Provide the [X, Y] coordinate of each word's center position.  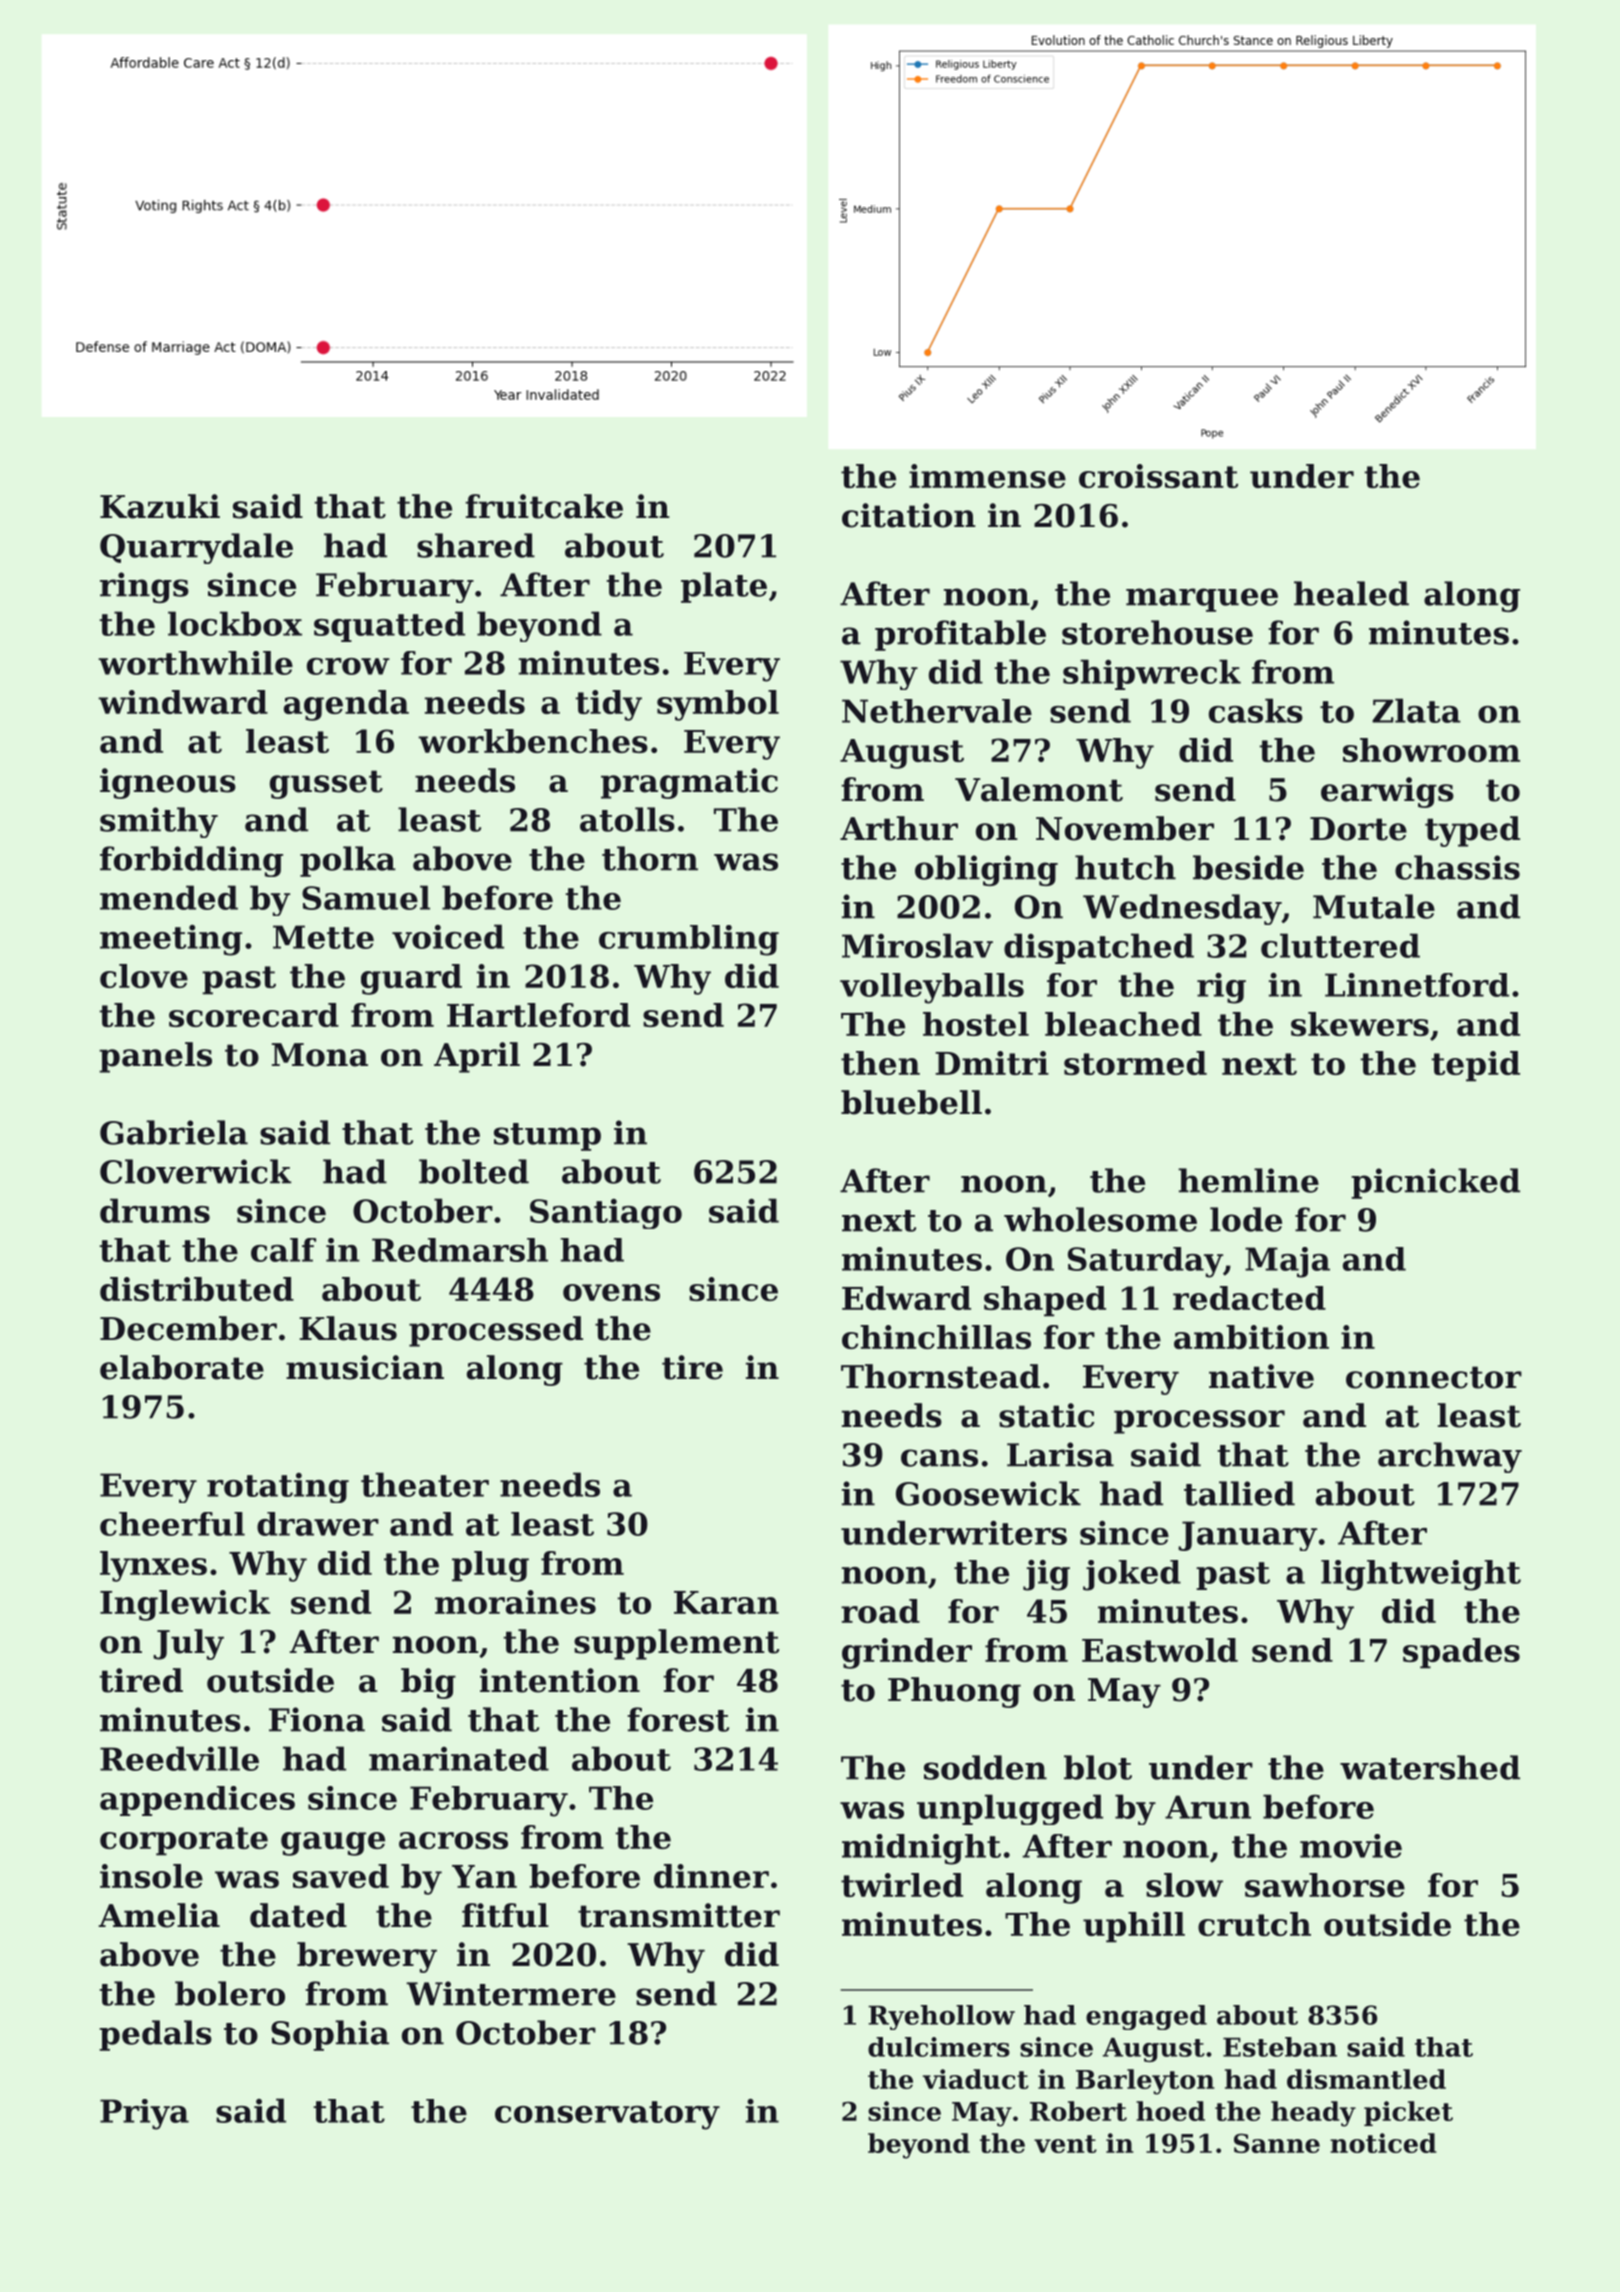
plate [724, 587]
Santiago [606, 1214]
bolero [230, 1993]
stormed [1135, 1063]
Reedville [179, 1758]
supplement [676, 1644]
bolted [474, 1171]
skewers [1360, 1024]
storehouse [1157, 632]
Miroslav [917, 945]
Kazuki [160, 506]
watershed [1430, 1767]
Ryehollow [941, 2017]
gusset [326, 784]
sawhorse [1325, 1885]
